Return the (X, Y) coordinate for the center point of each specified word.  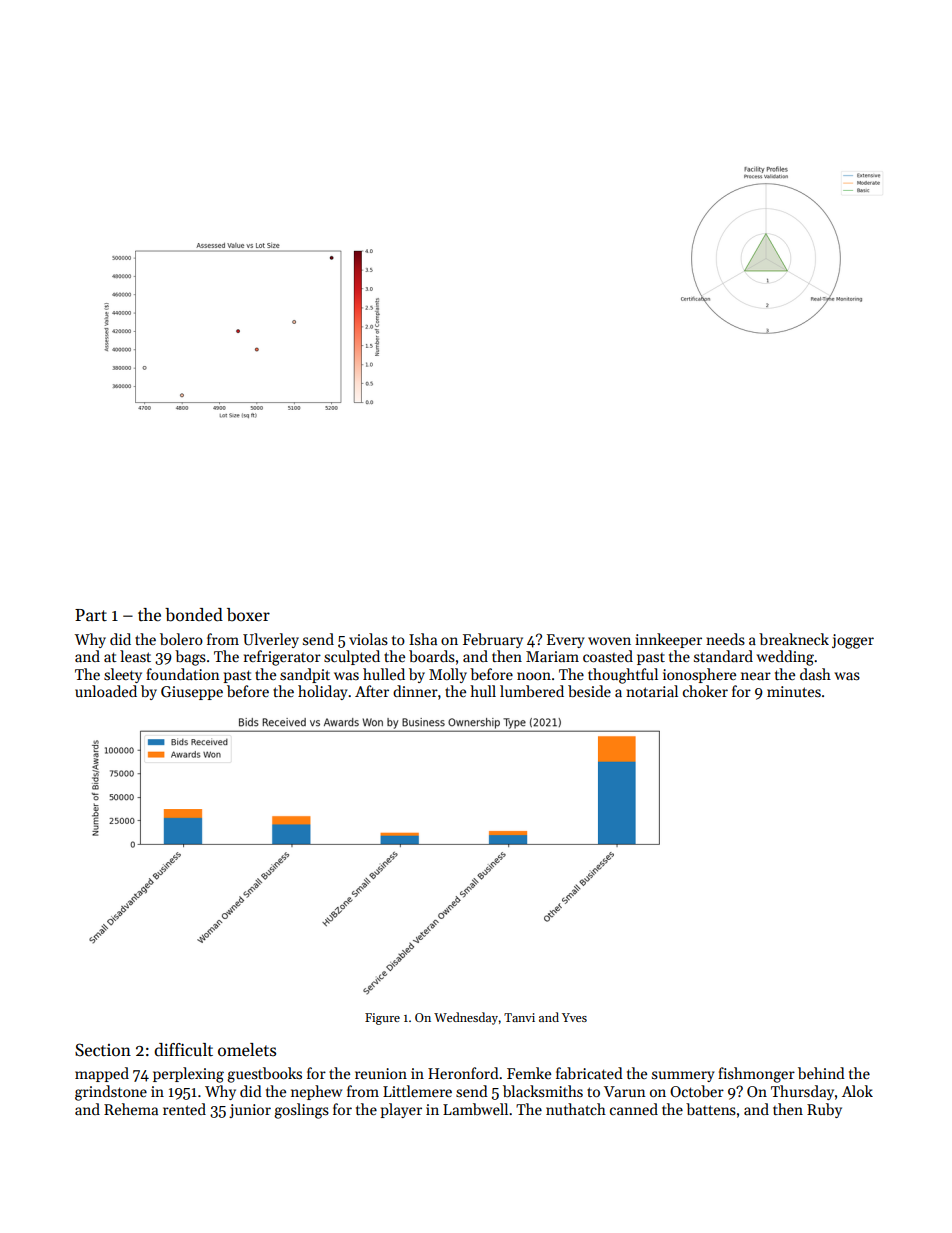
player (401, 1110)
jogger (853, 641)
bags (190, 658)
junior (250, 1111)
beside (589, 691)
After (372, 691)
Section (103, 1050)
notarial (652, 691)
